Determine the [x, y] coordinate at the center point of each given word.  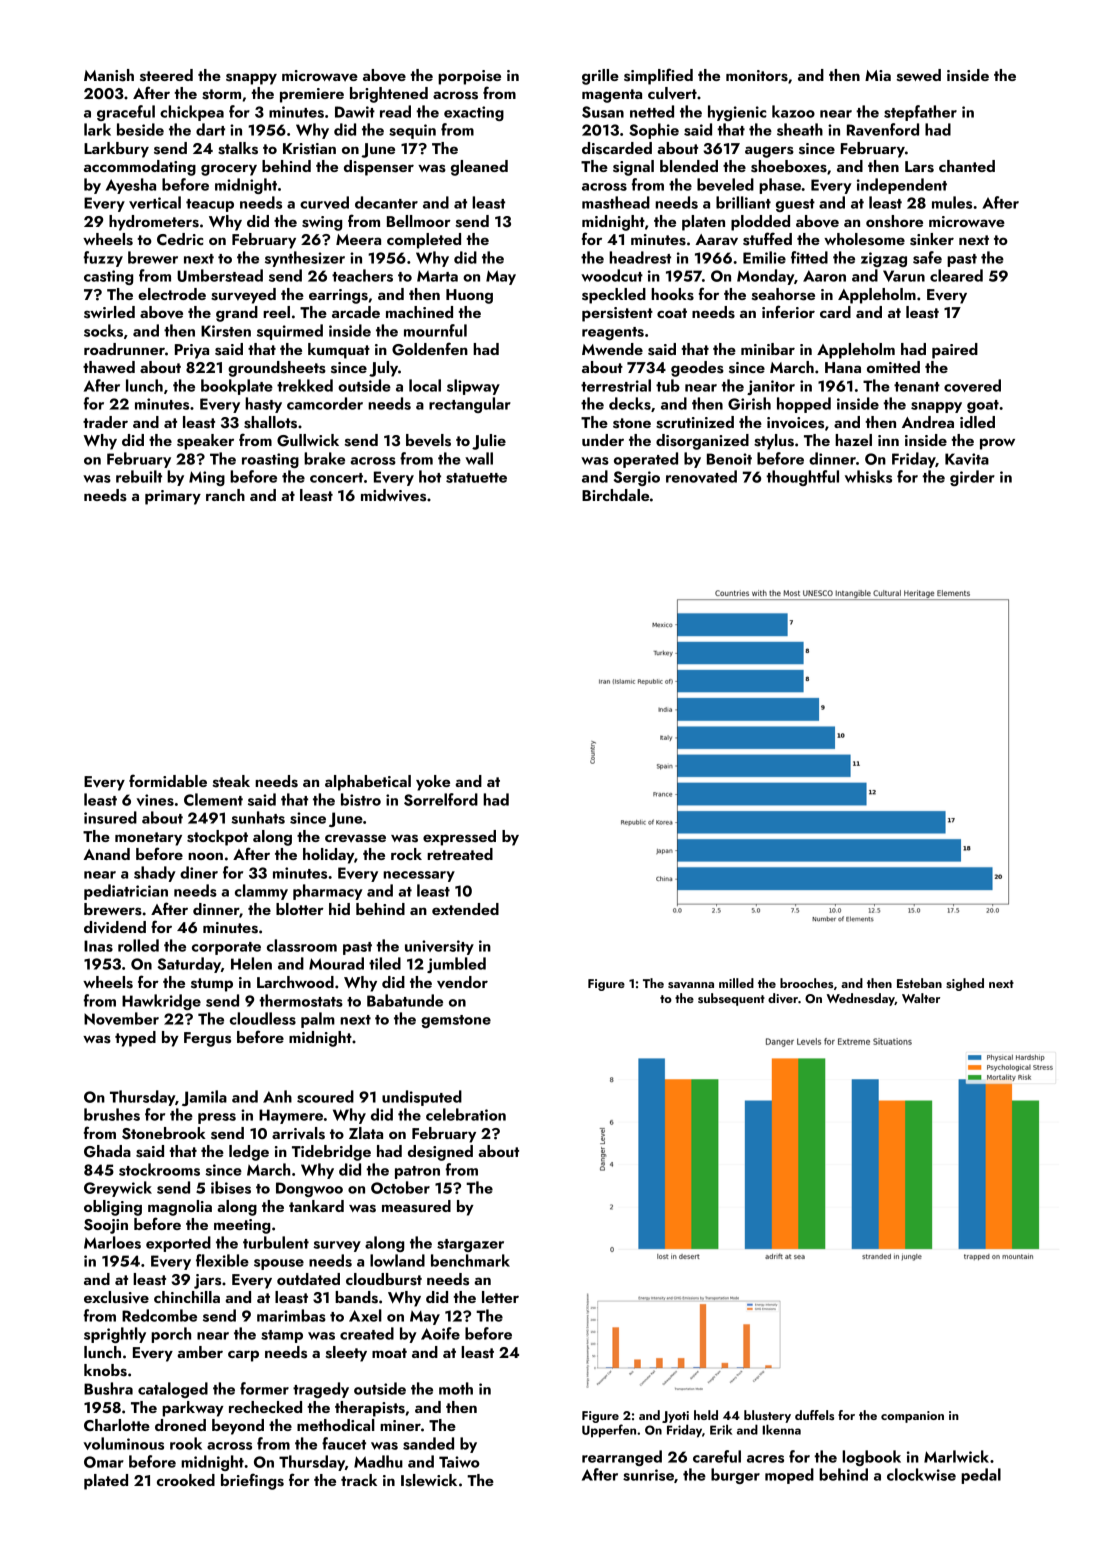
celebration [466, 1114]
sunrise [648, 1475]
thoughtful [802, 478]
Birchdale [615, 495]
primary [173, 497]
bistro [361, 799]
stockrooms [159, 1169]
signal [633, 168]
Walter [921, 998]
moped [789, 1476]
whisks [868, 476]
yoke [433, 783]
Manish [109, 75]
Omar [104, 1462]
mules [952, 202]
